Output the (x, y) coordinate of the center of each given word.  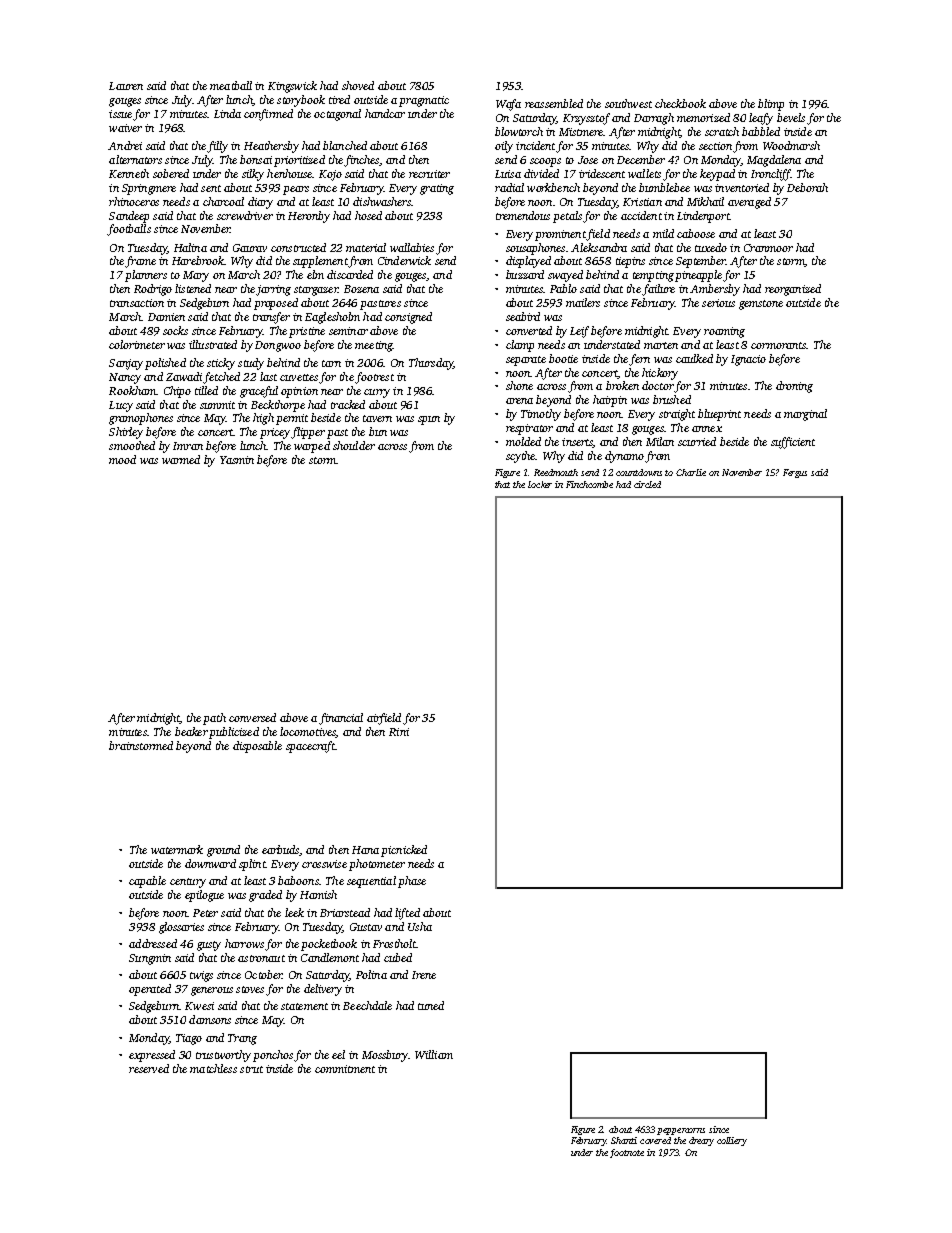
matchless (213, 1068)
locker (540, 484)
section (715, 146)
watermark (177, 849)
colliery (732, 1141)
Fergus (795, 473)
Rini (399, 732)
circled (647, 484)
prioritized (299, 161)
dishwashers (382, 201)
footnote (627, 1153)
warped (312, 447)
